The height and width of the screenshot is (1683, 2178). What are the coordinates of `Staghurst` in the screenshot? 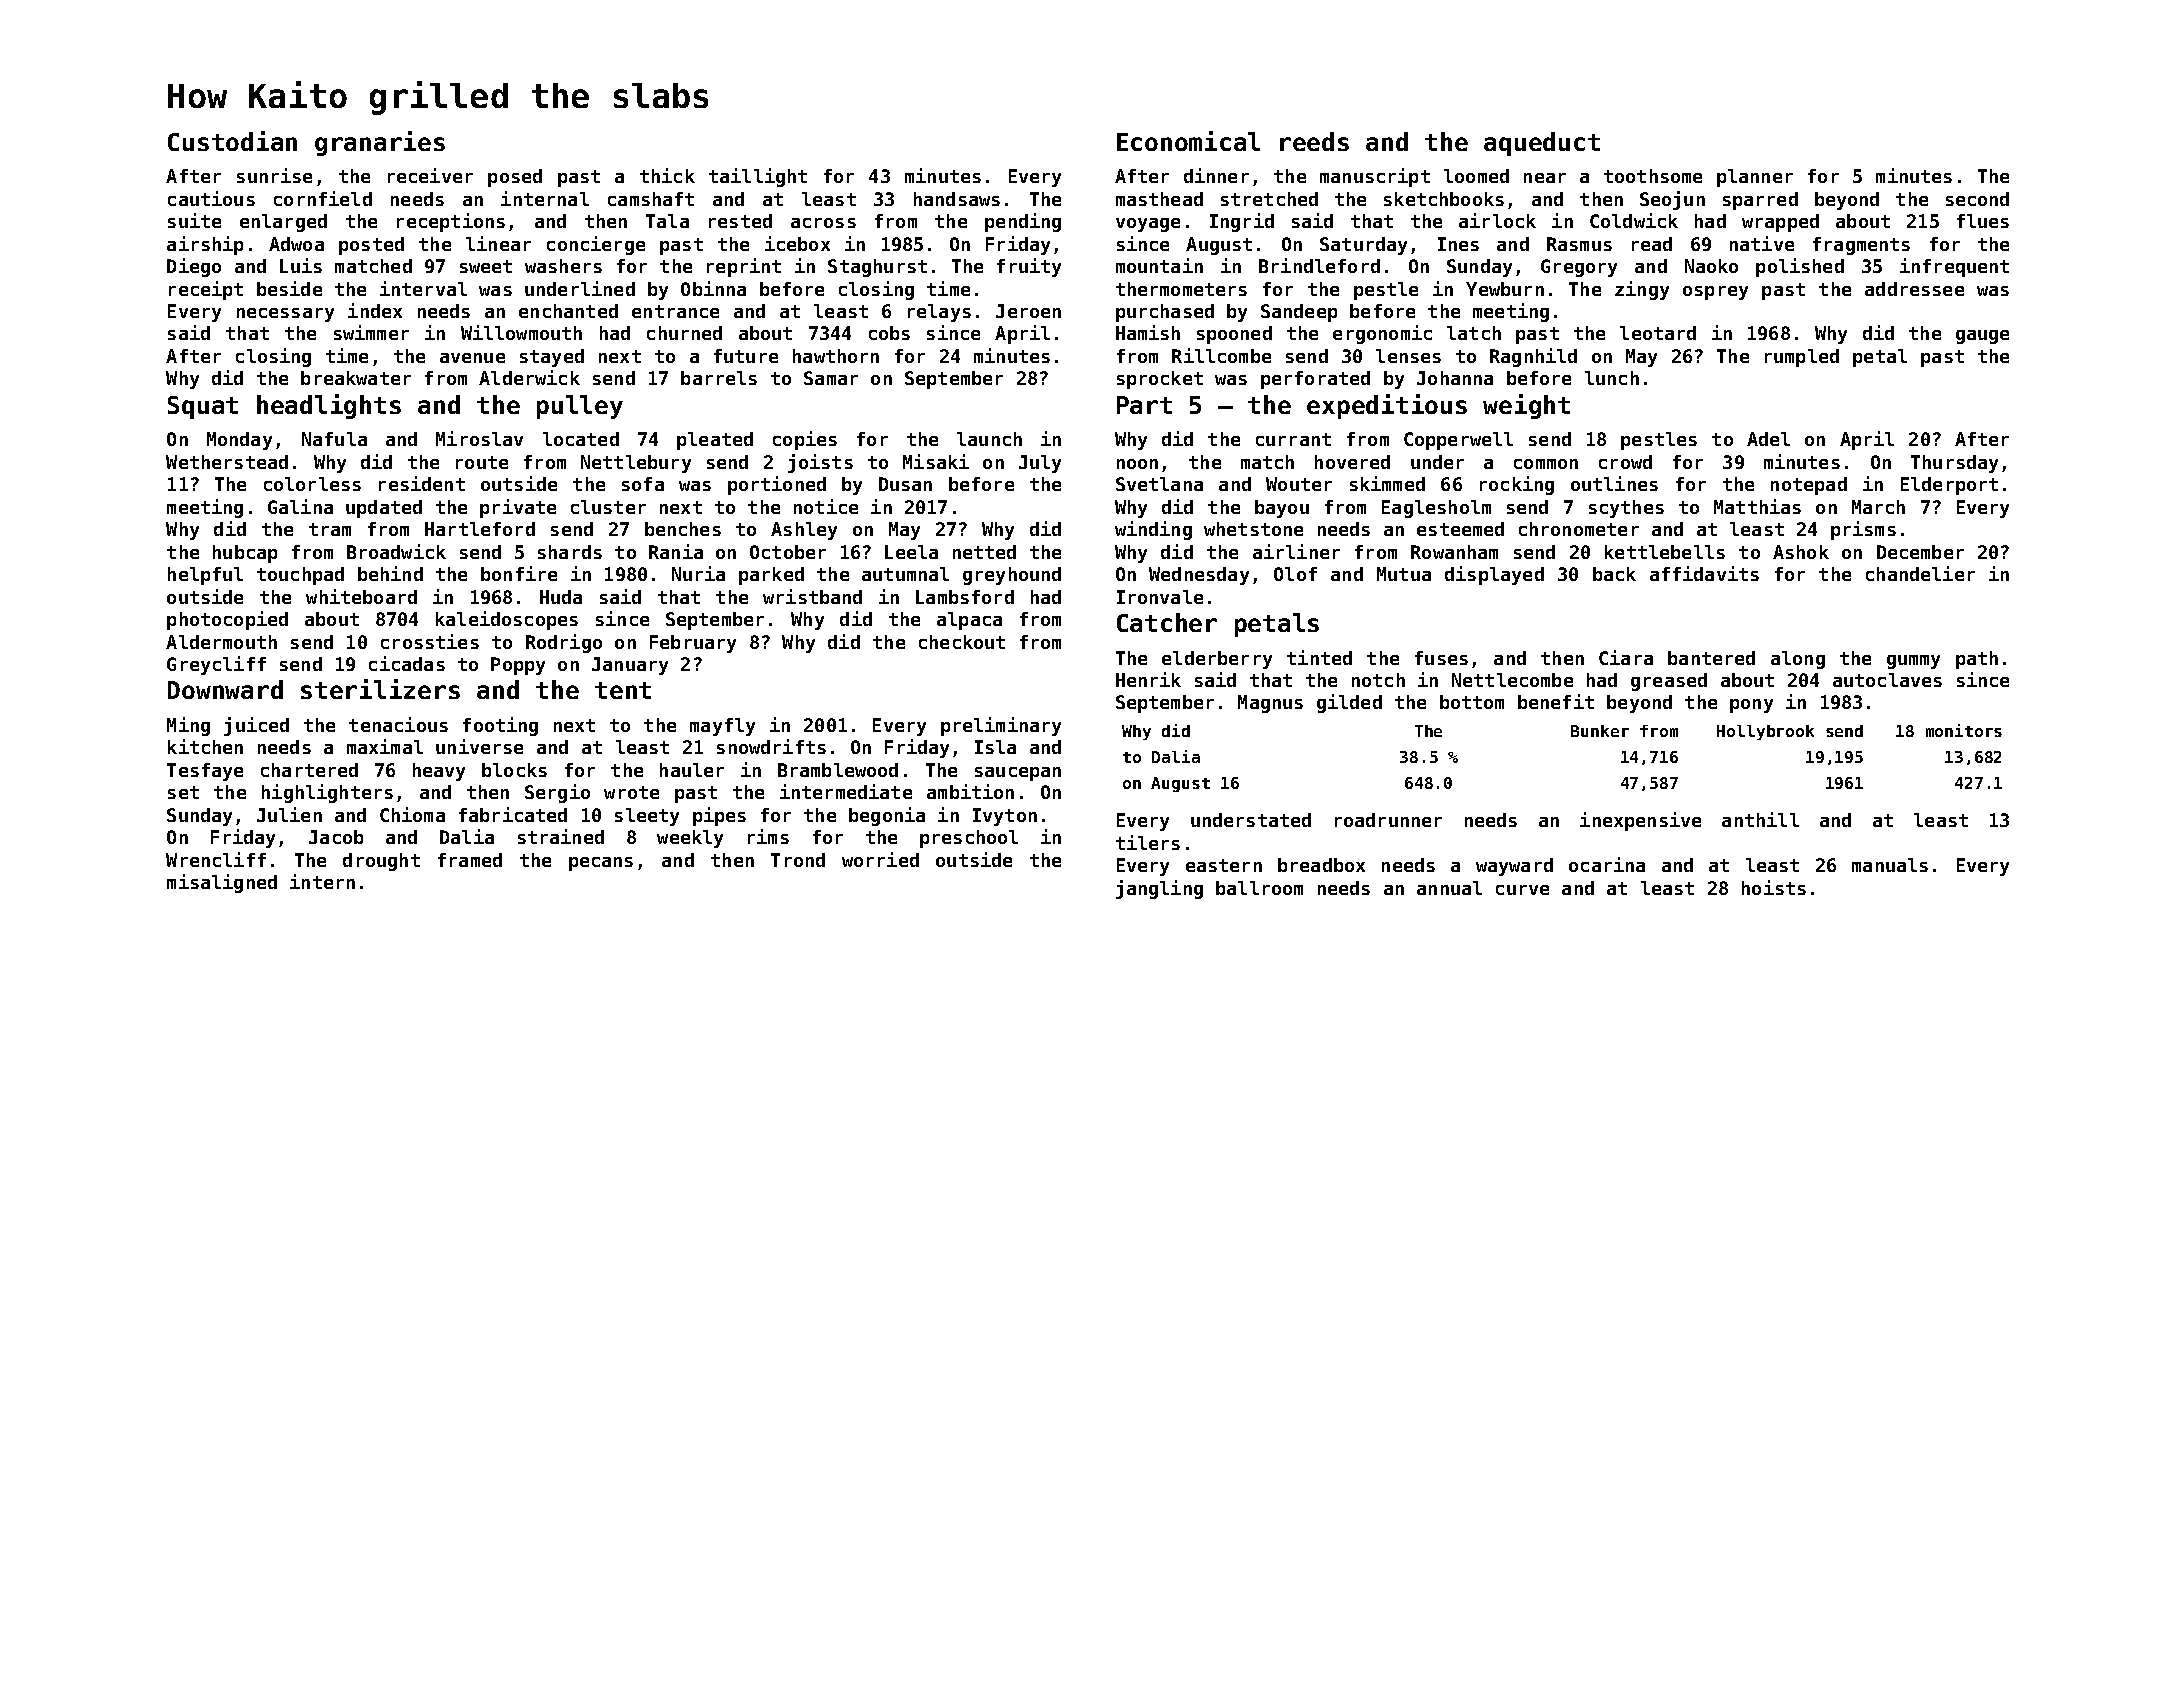 It's located at (877, 268).
